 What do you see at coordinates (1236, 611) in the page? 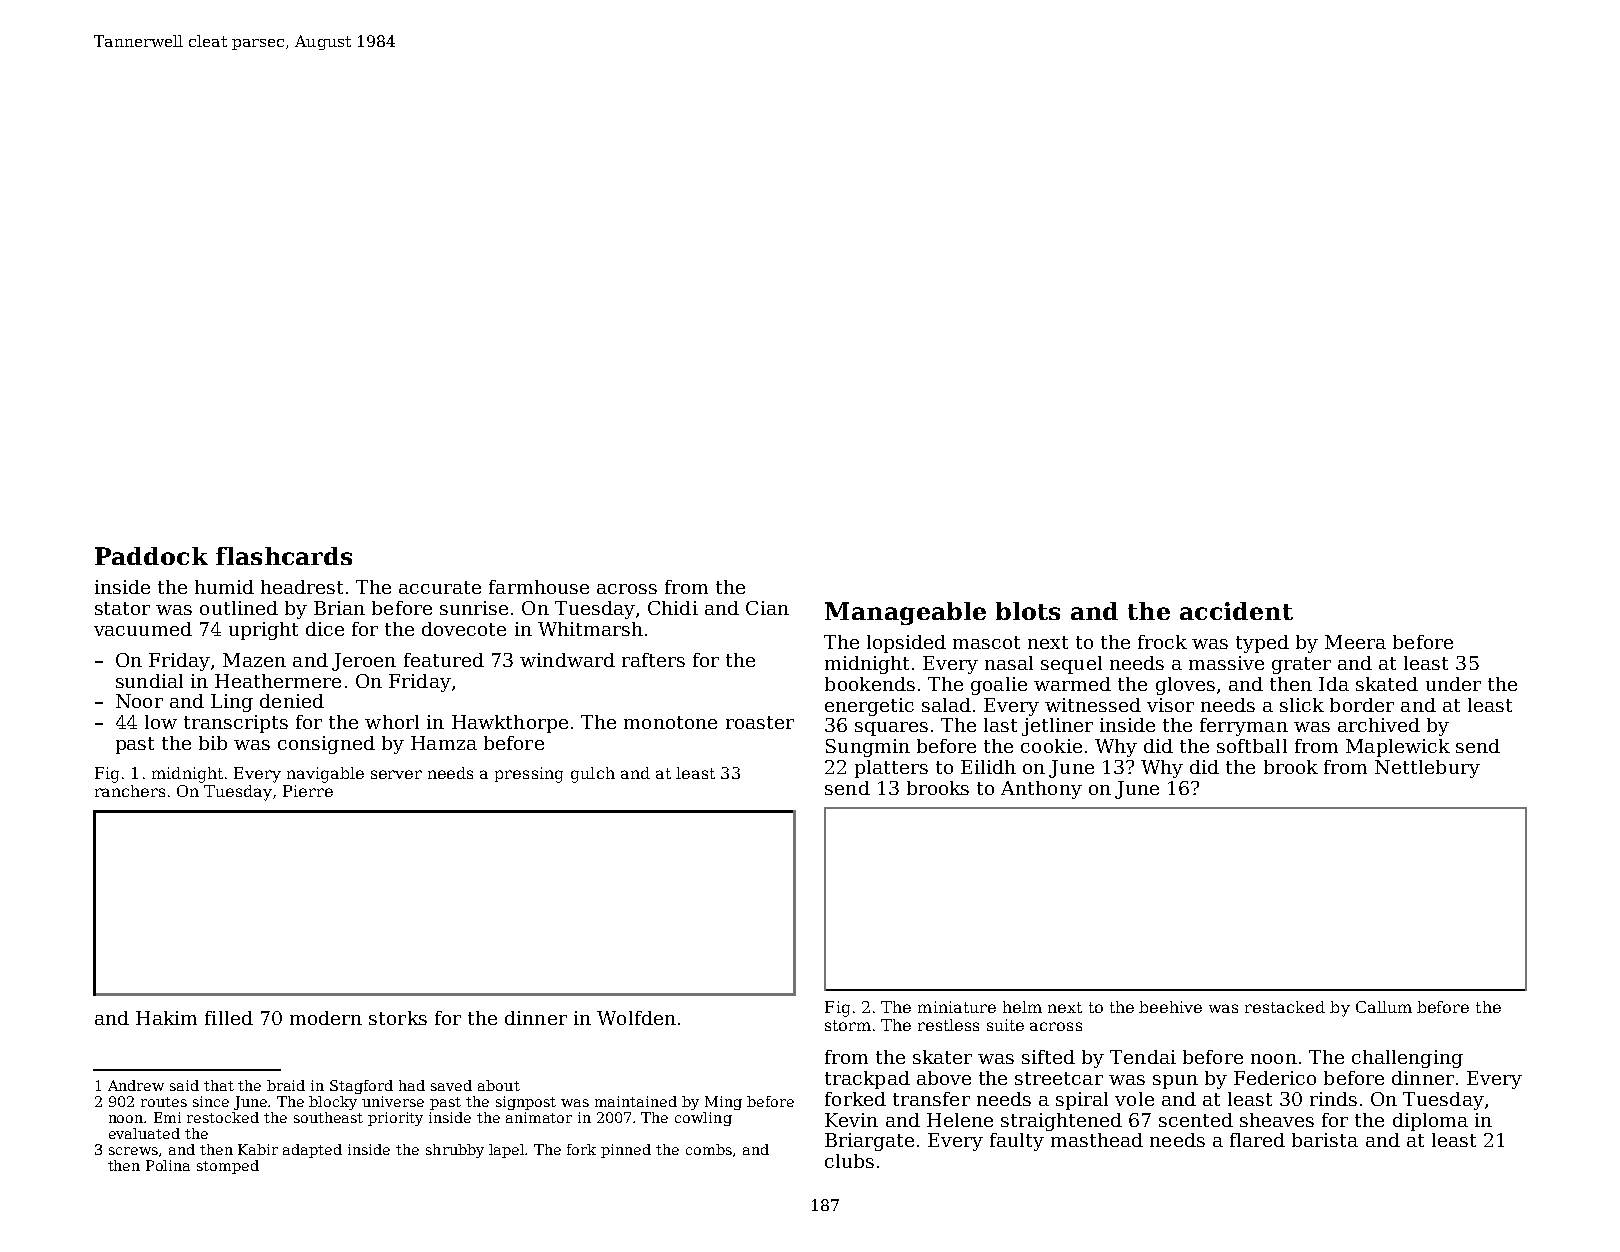
I see `accident` at bounding box center [1236, 611].
